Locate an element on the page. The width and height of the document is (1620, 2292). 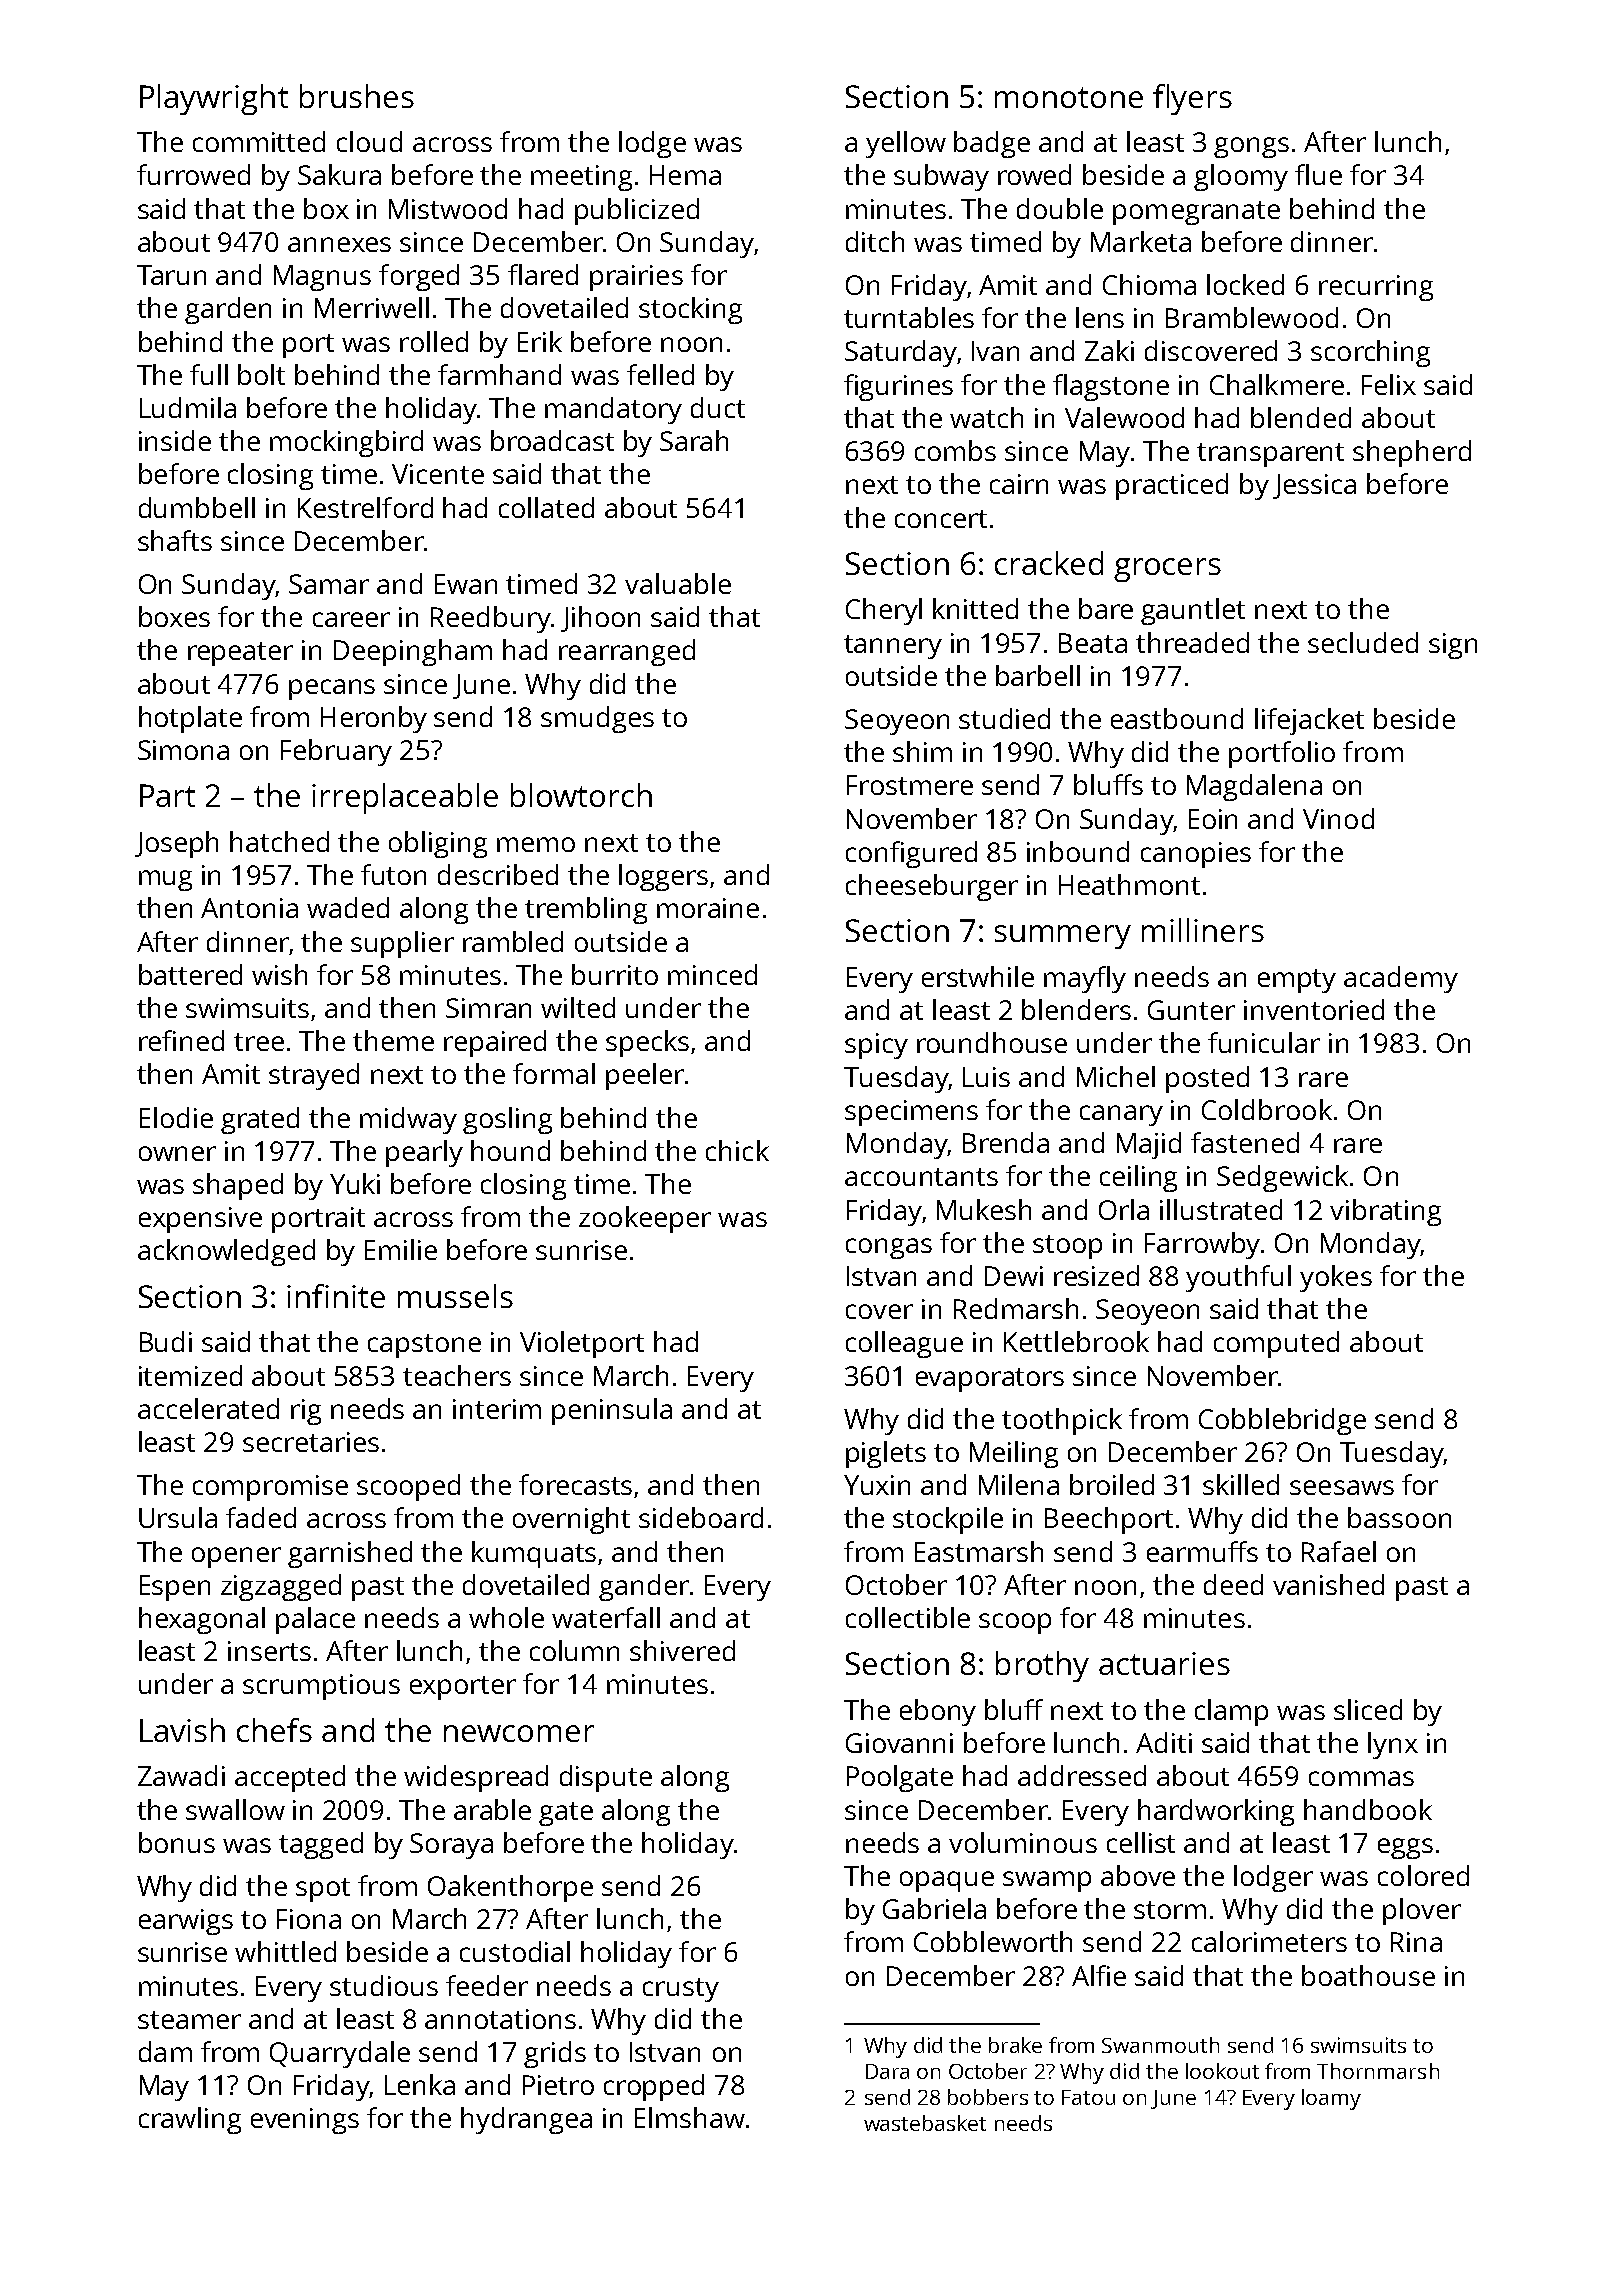
battered is located at coordinates (190, 974).
